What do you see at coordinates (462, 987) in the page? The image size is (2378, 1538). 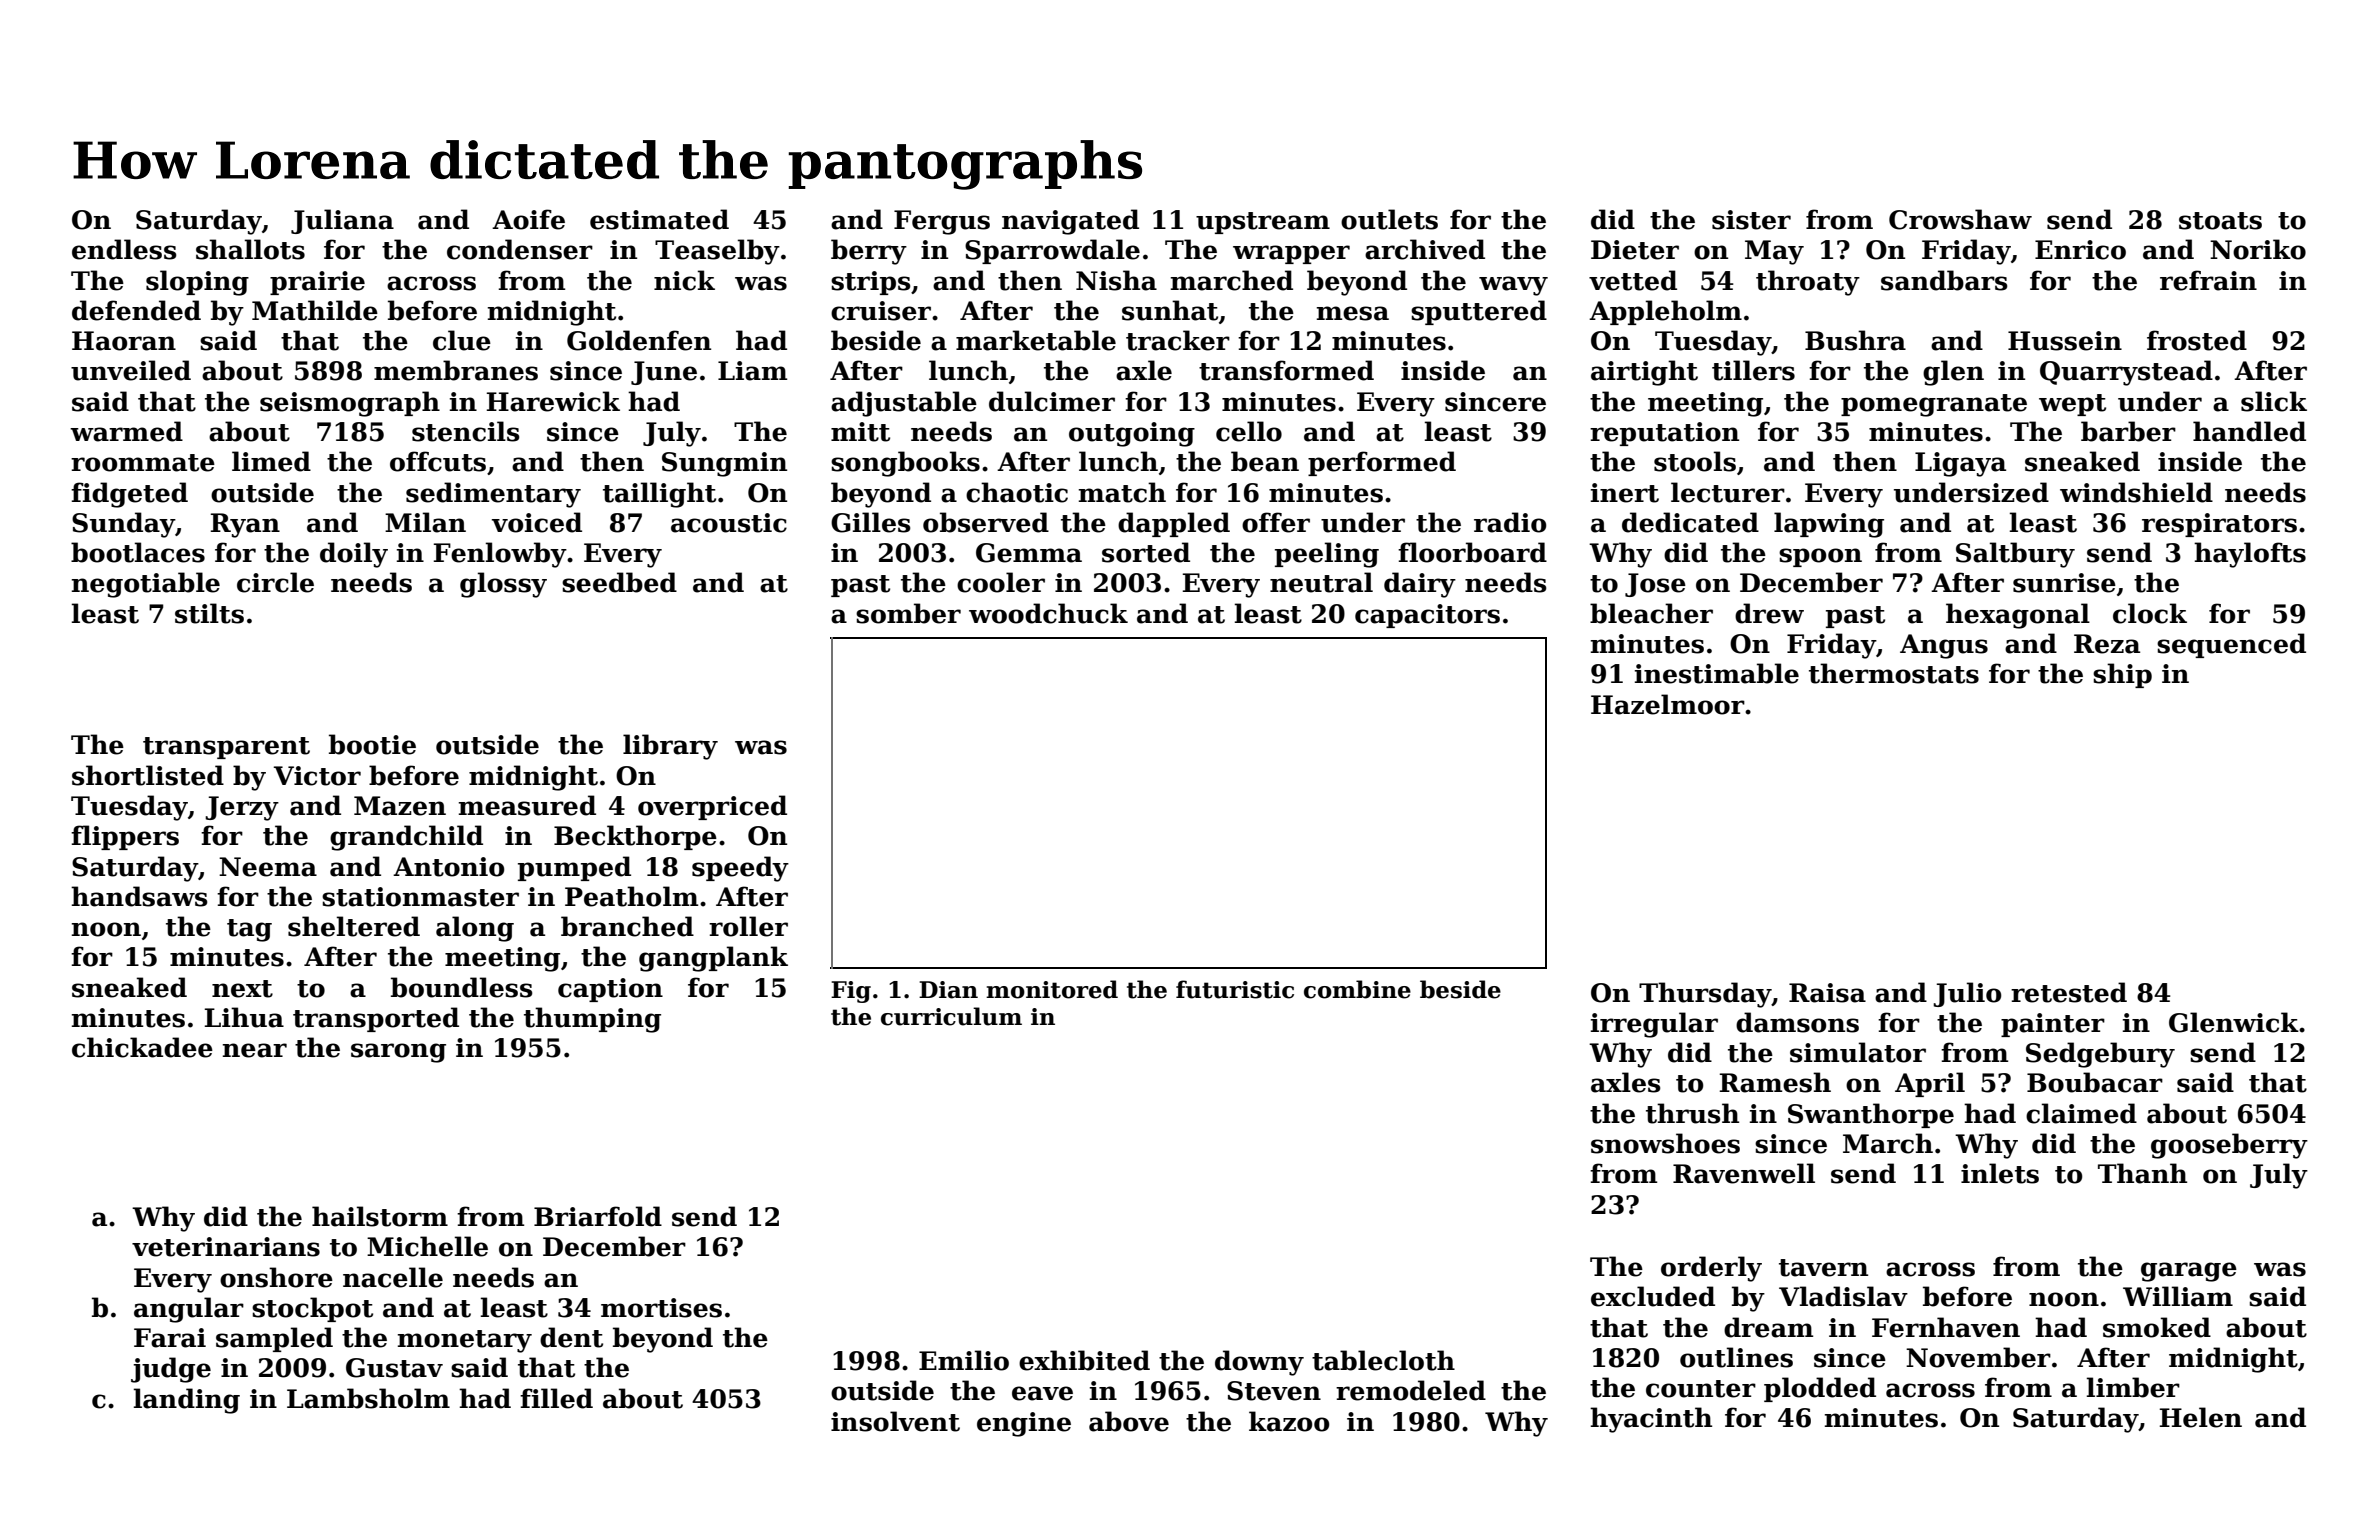 I see `boundless` at bounding box center [462, 987].
